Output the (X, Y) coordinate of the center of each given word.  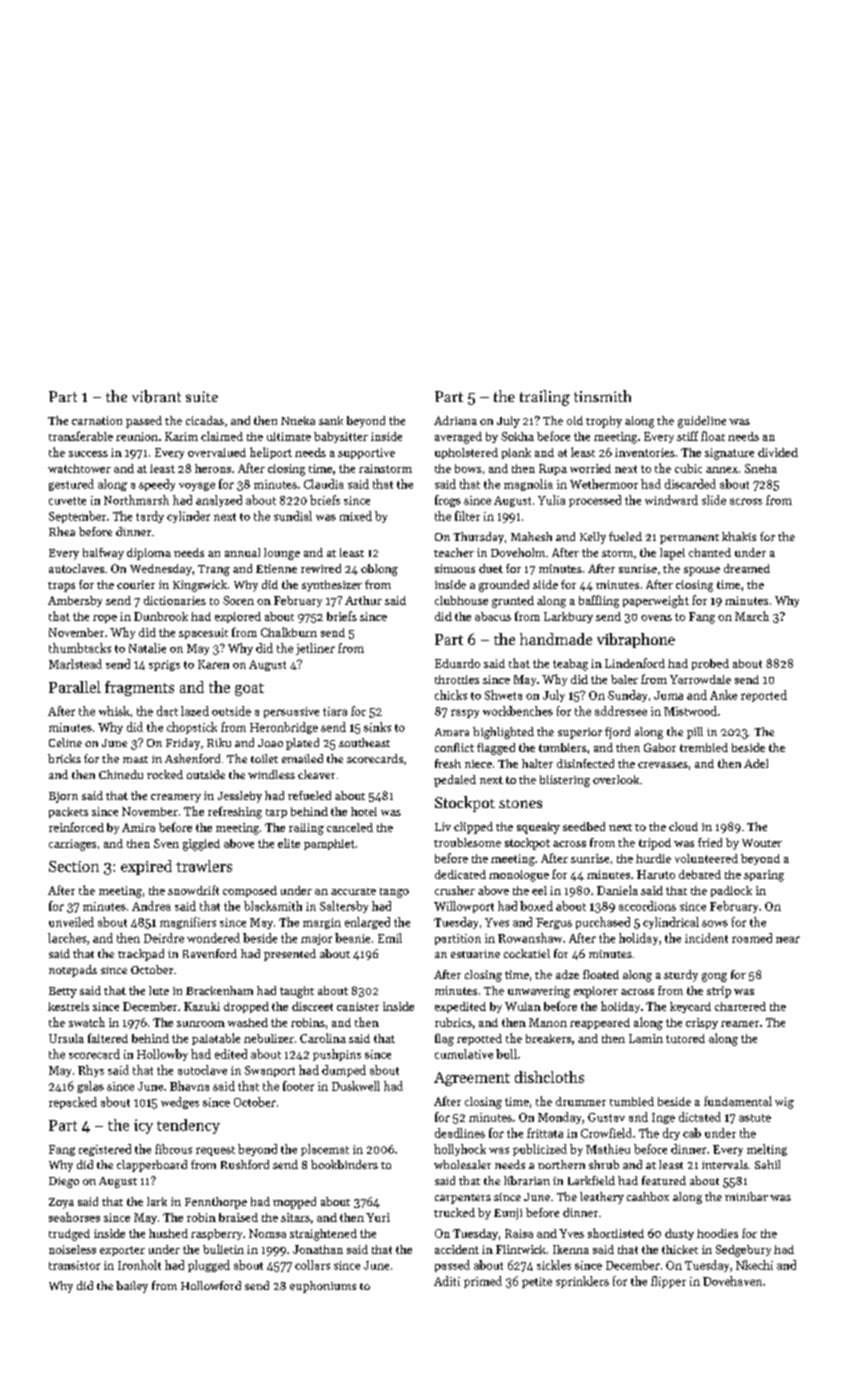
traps (61, 587)
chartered (740, 1006)
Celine (65, 742)
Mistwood (690, 711)
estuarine (475, 954)
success (88, 454)
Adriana (455, 420)
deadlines (460, 1133)
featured (664, 1180)
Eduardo (457, 663)
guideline (702, 422)
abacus (493, 616)
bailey (132, 1287)
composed (250, 891)
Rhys (91, 1071)
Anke (723, 695)
